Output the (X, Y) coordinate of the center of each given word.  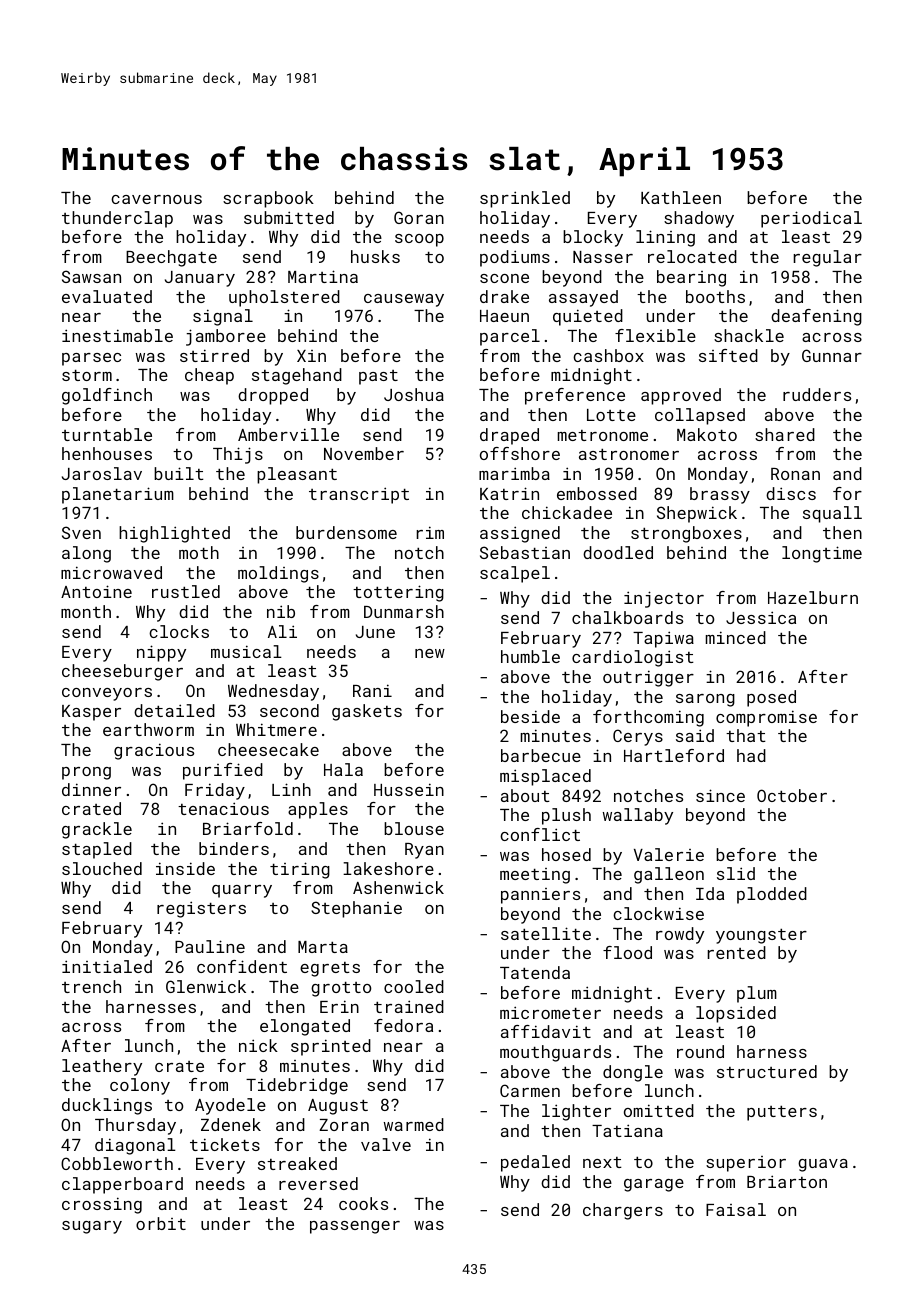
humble (530, 656)
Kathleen (681, 197)
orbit (161, 1223)
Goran (419, 217)
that (746, 735)
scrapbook (268, 199)
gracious (154, 751)
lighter (576, 1112)
